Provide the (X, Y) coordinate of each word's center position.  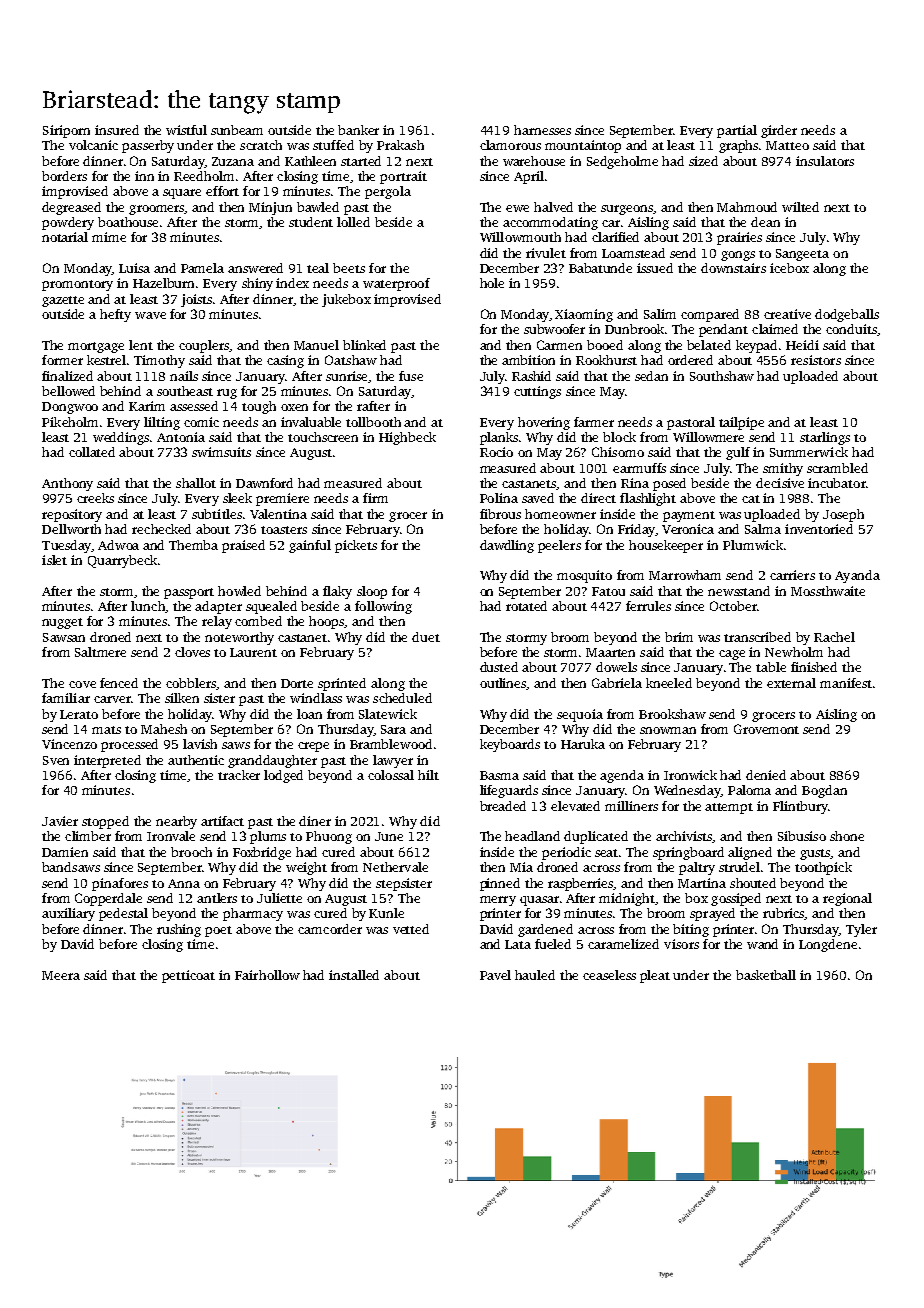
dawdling (507, 546)
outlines (503, 684)
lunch (148, 607)
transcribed (757, 637)
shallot (196, 483)
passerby (148, 146)
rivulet (546, 253)
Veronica (688, 529)
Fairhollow (267, 975)
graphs (738, 146)
